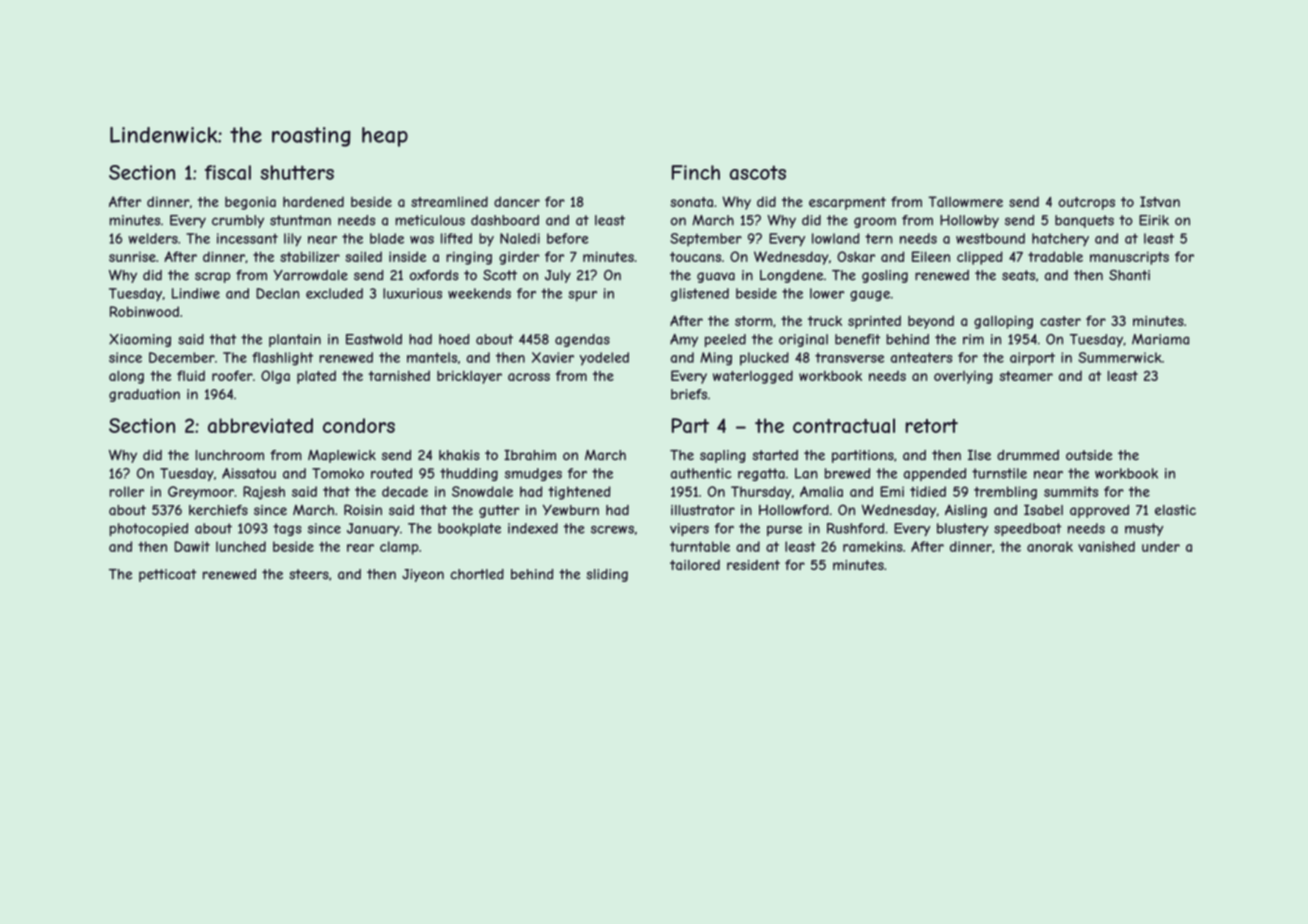 This screenshot has height=924, width=1308. I want to click on condors, so click(359, 425).
